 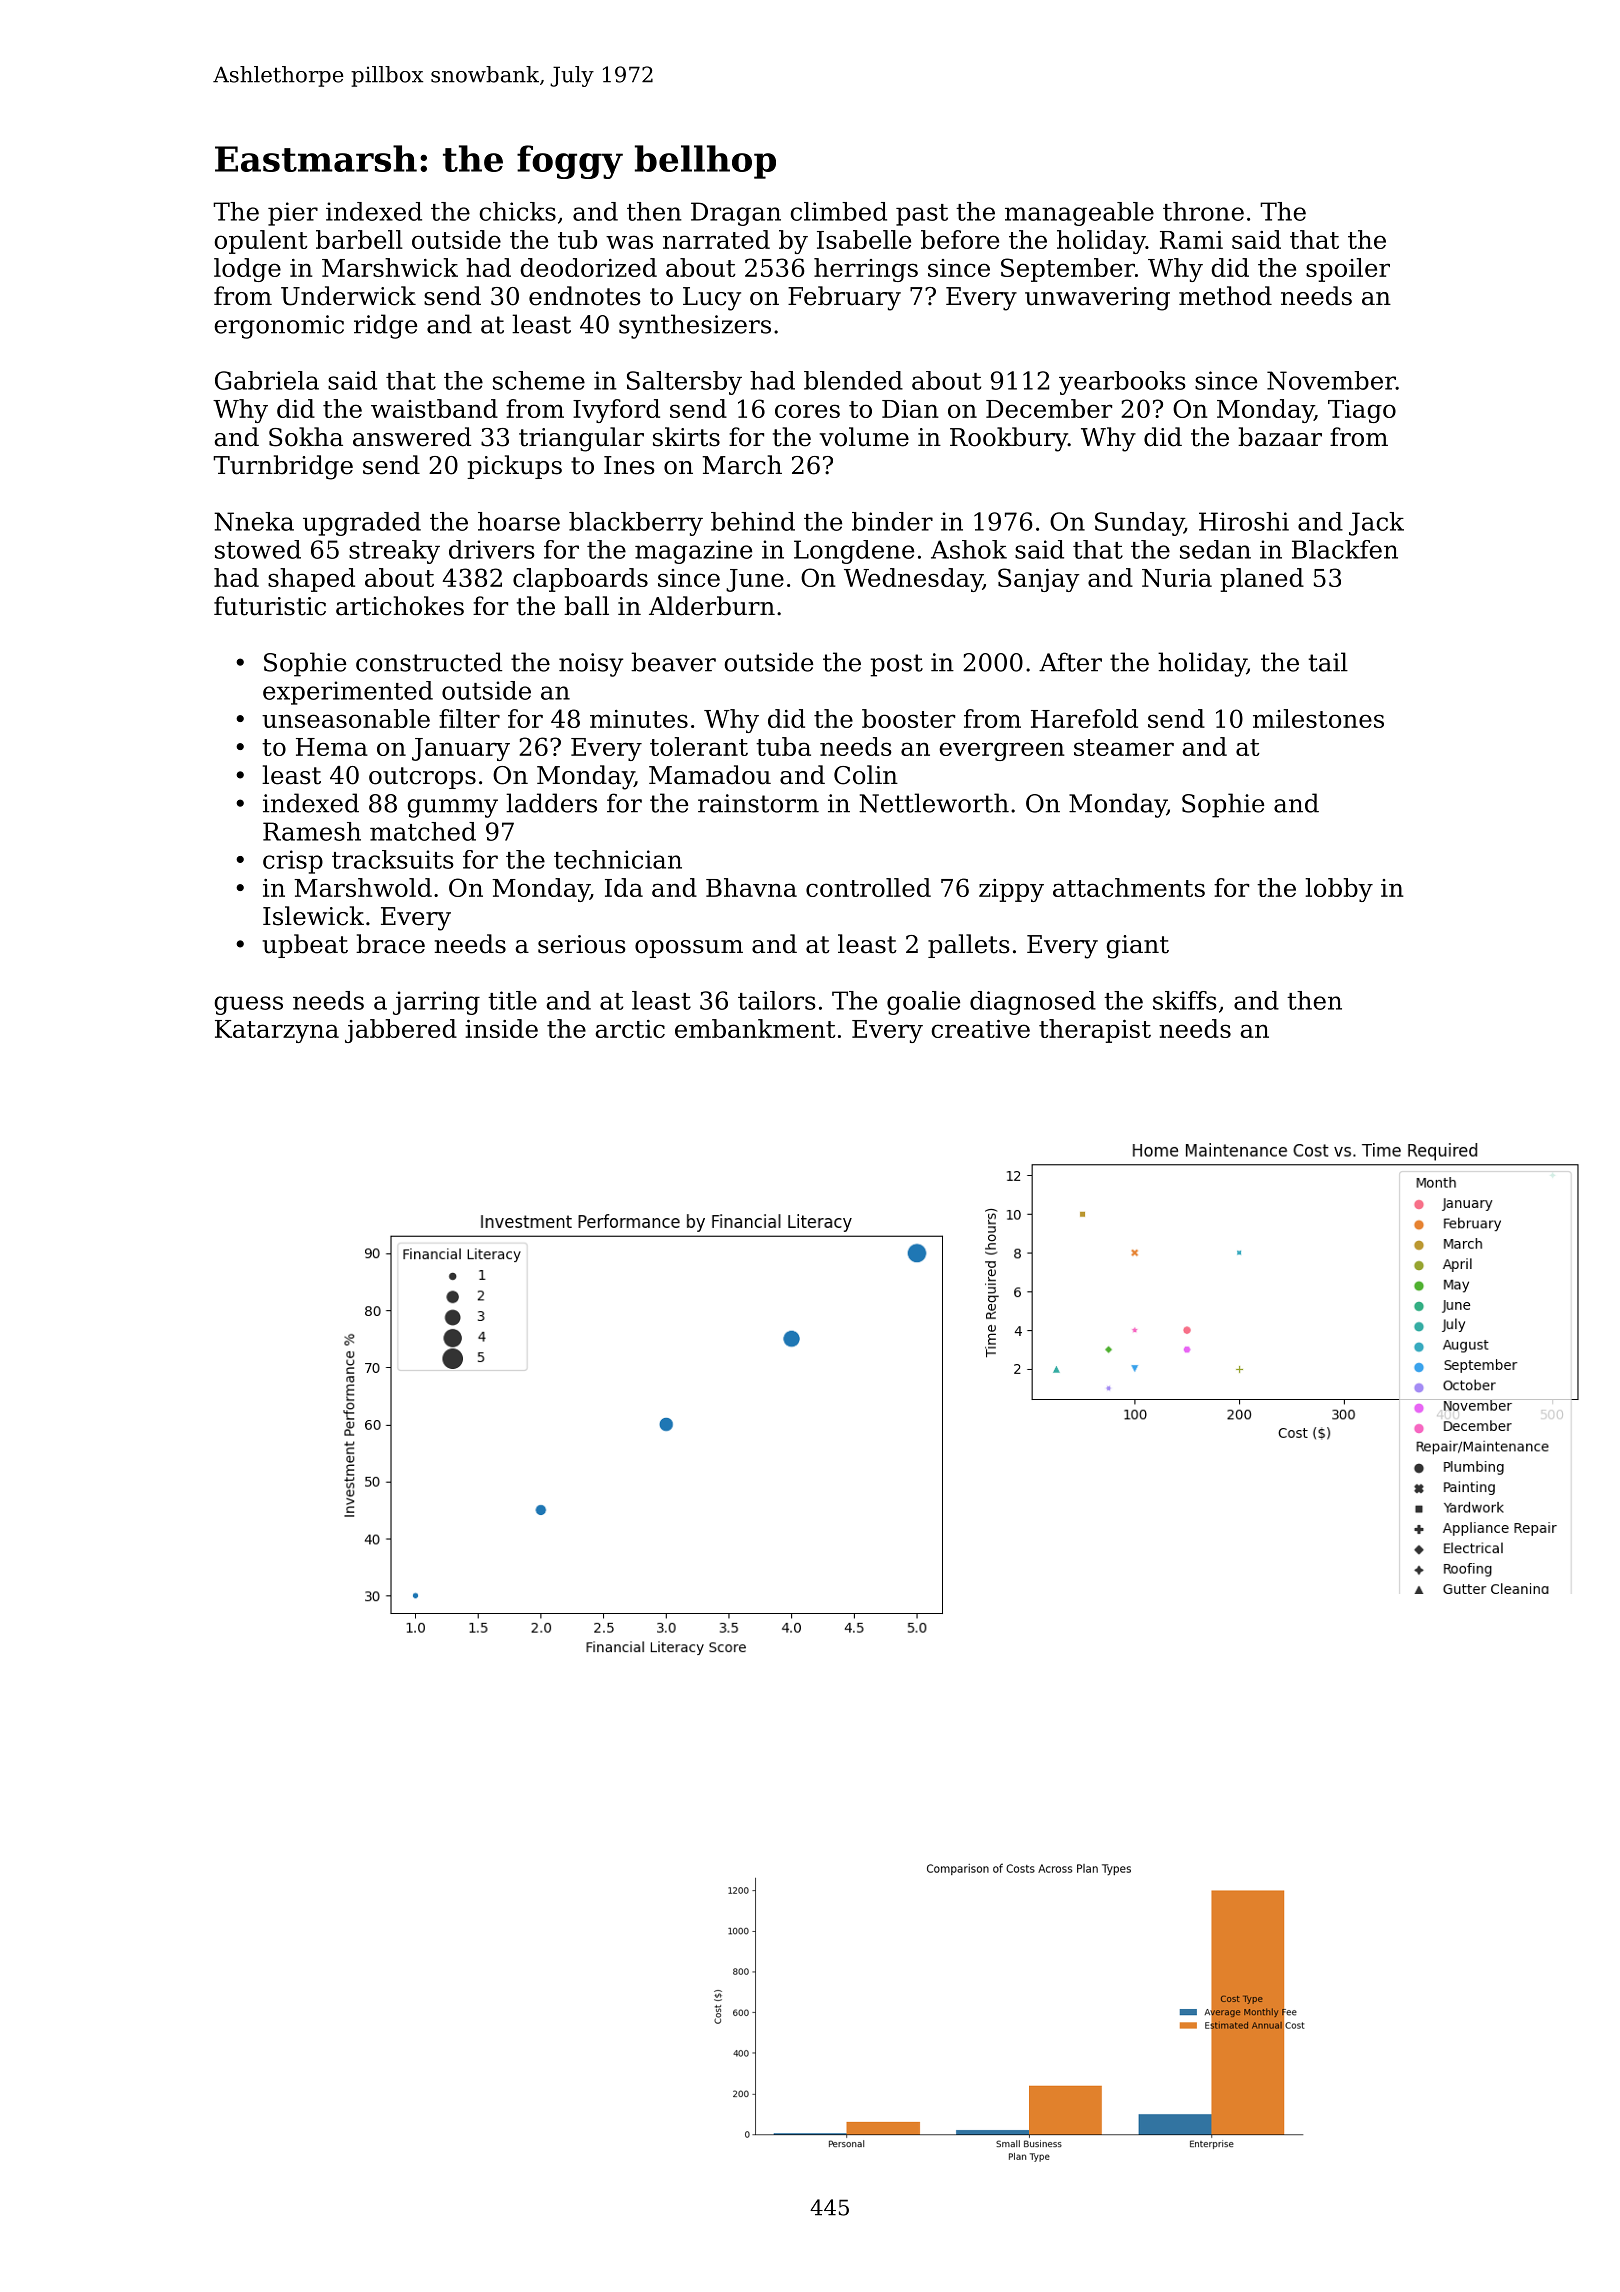 What do you see at coordinates (1191, 240) in the image?
I see `Rami` at bounding box center [1191, 240].
